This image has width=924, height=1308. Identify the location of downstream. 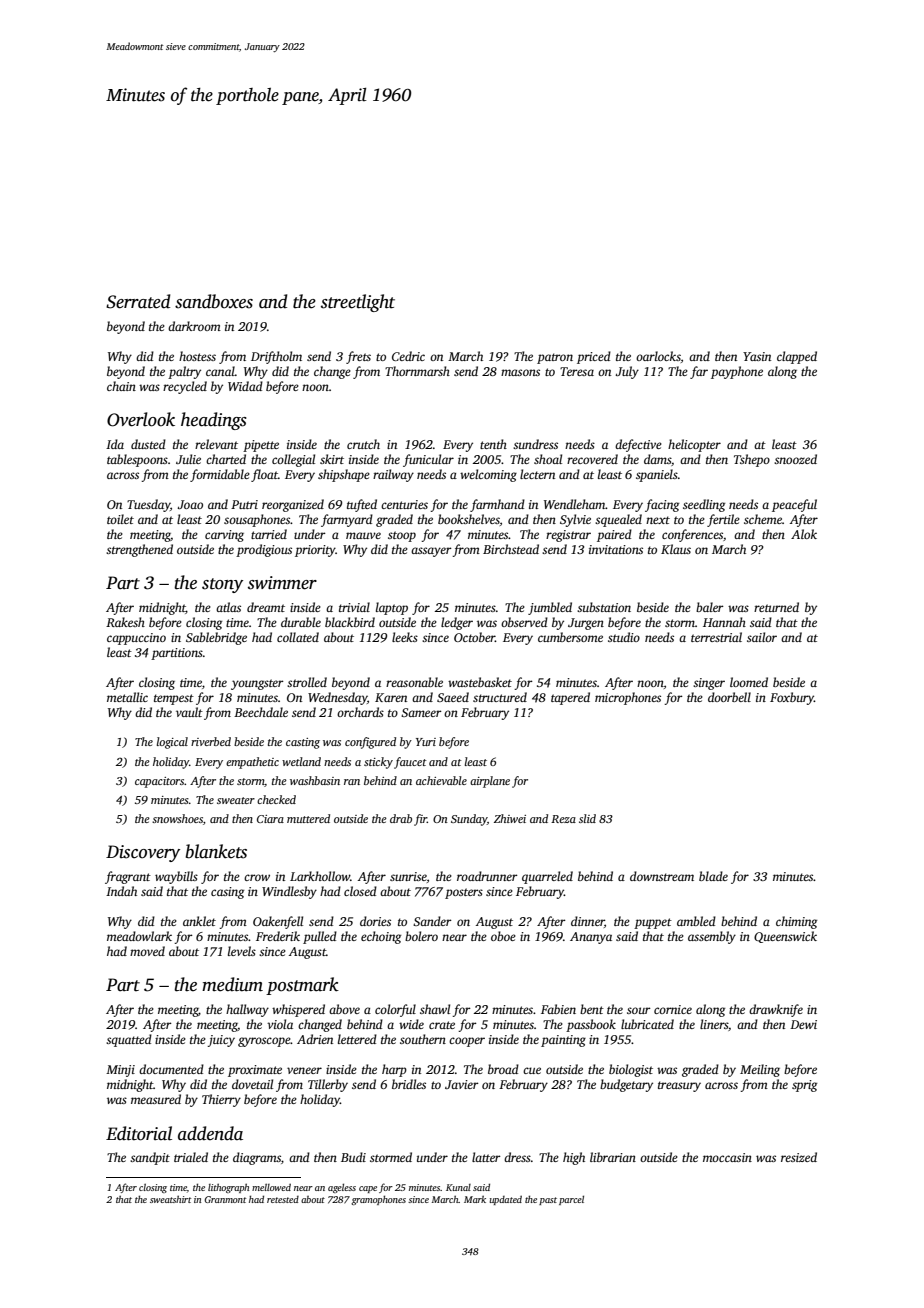
(662, 876).
